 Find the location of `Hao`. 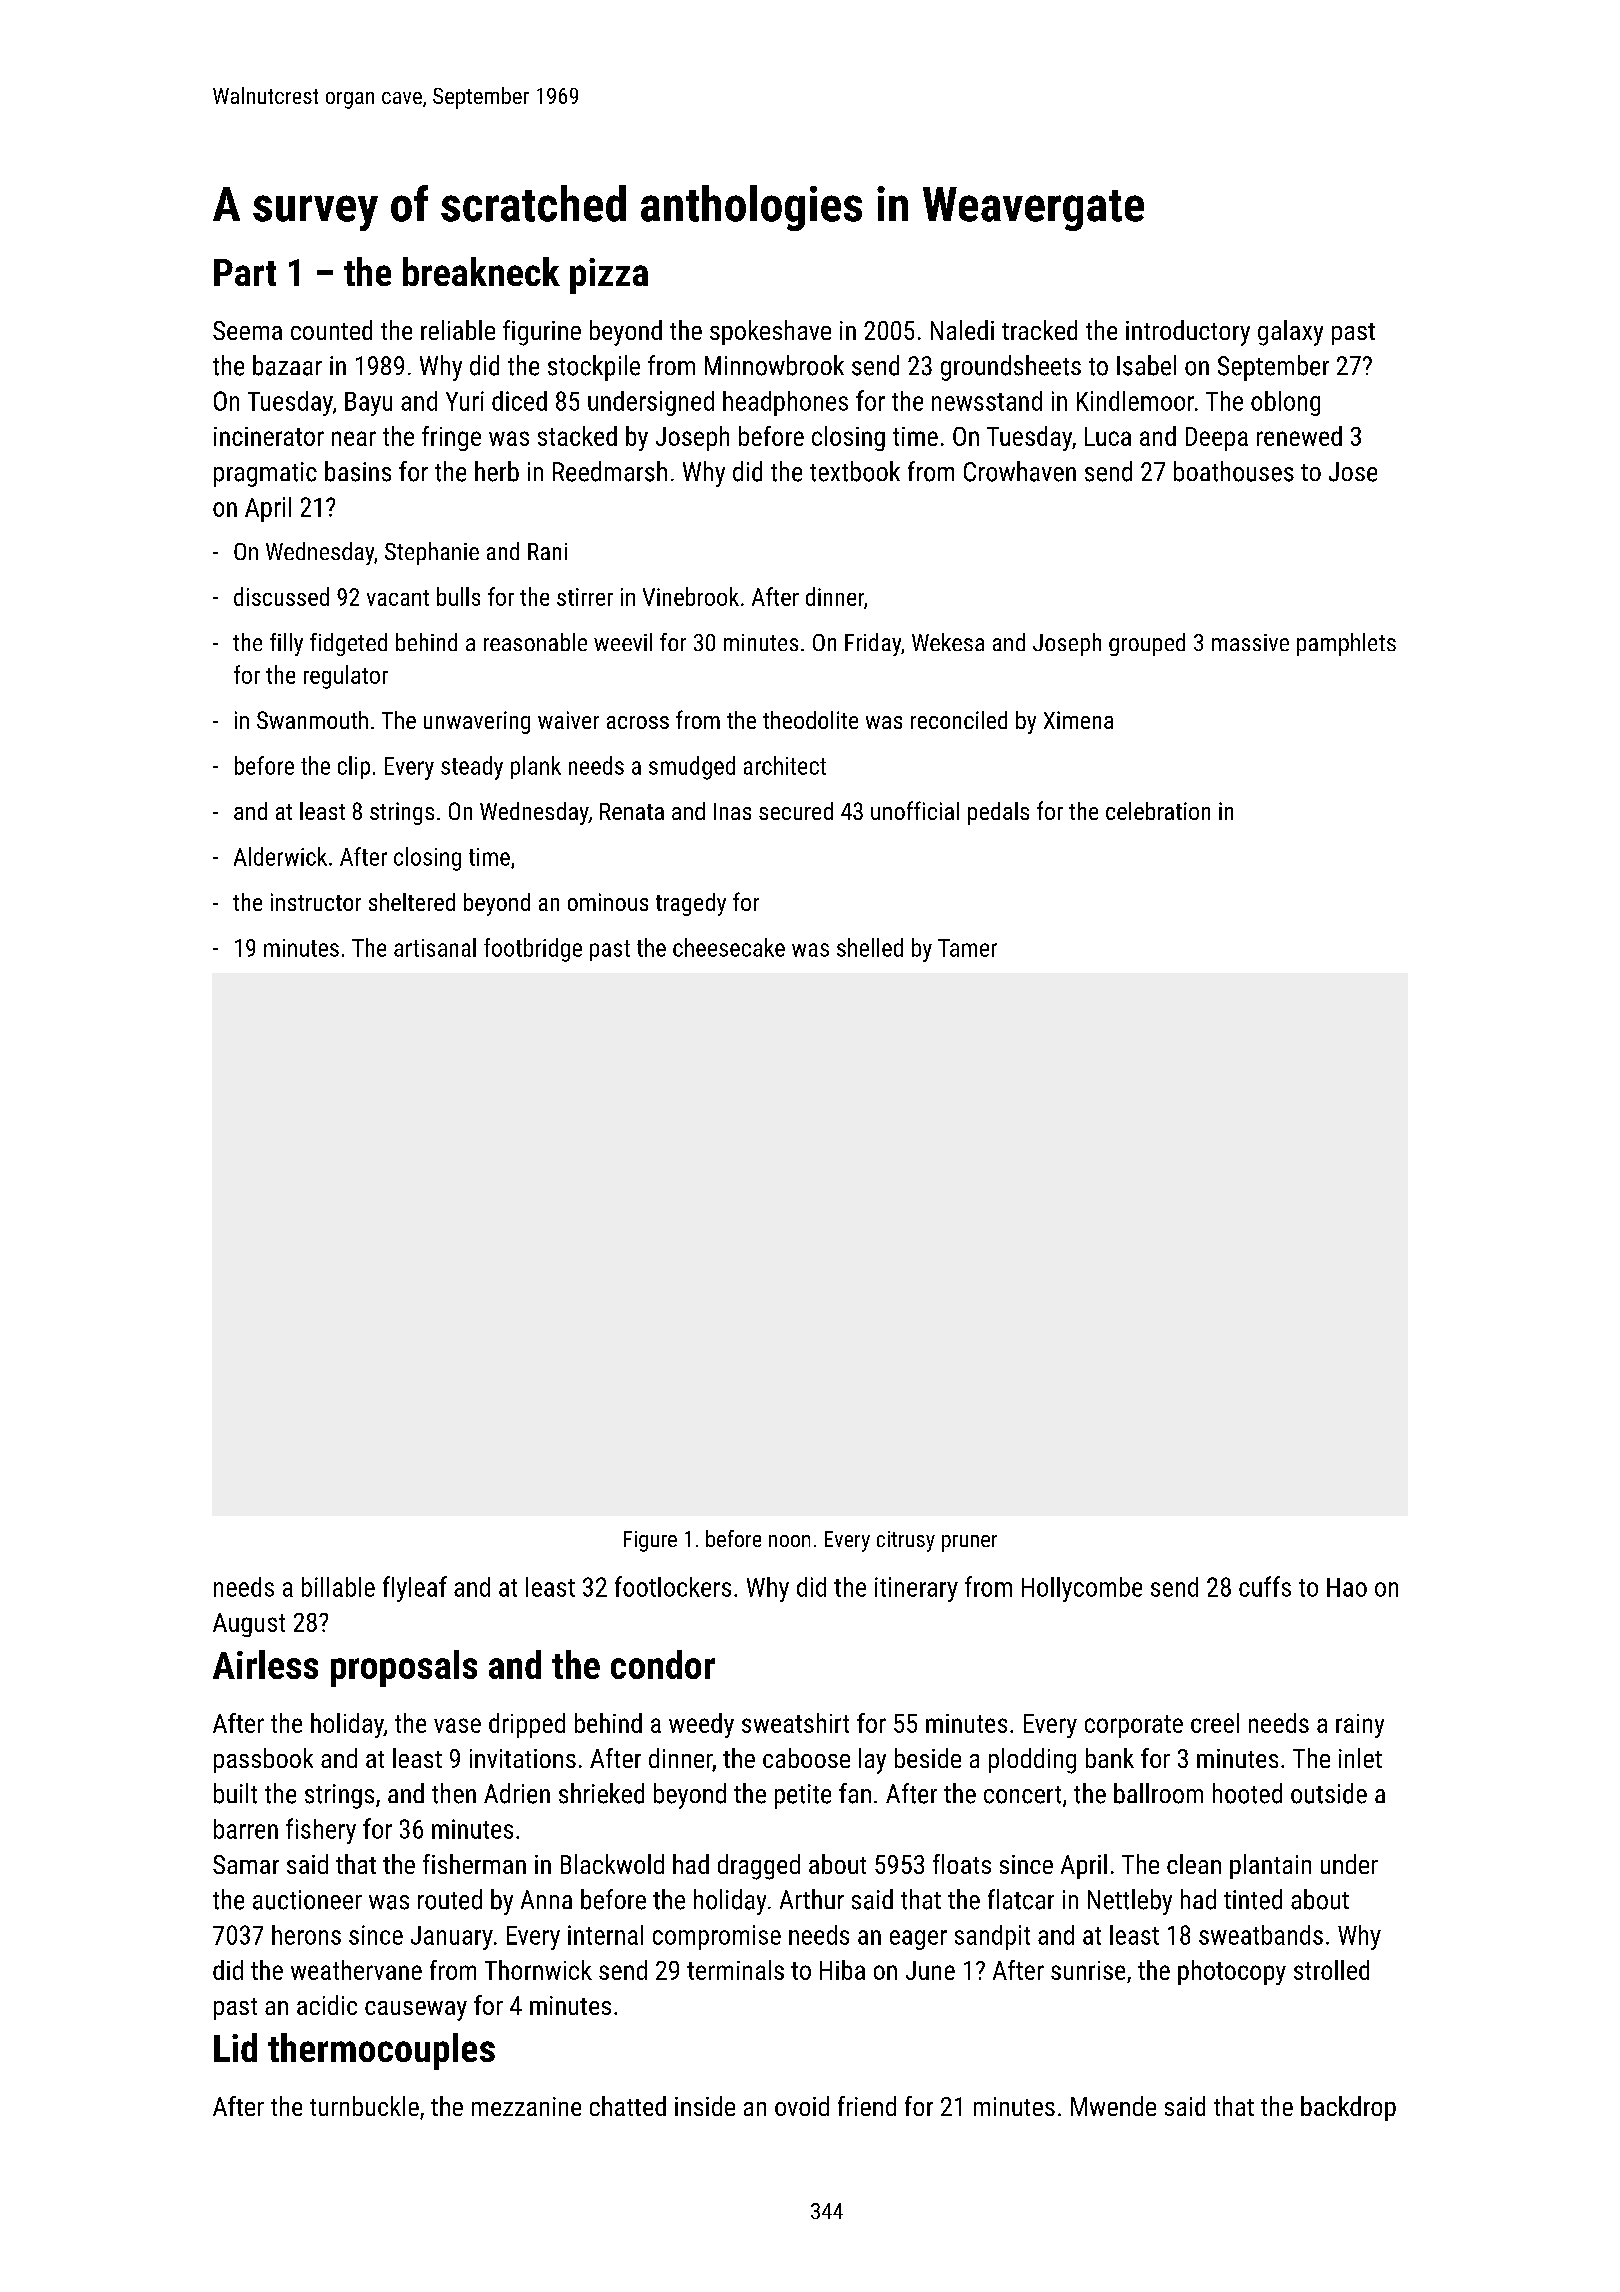

Hao is located at coordinates (1347, 1587).
